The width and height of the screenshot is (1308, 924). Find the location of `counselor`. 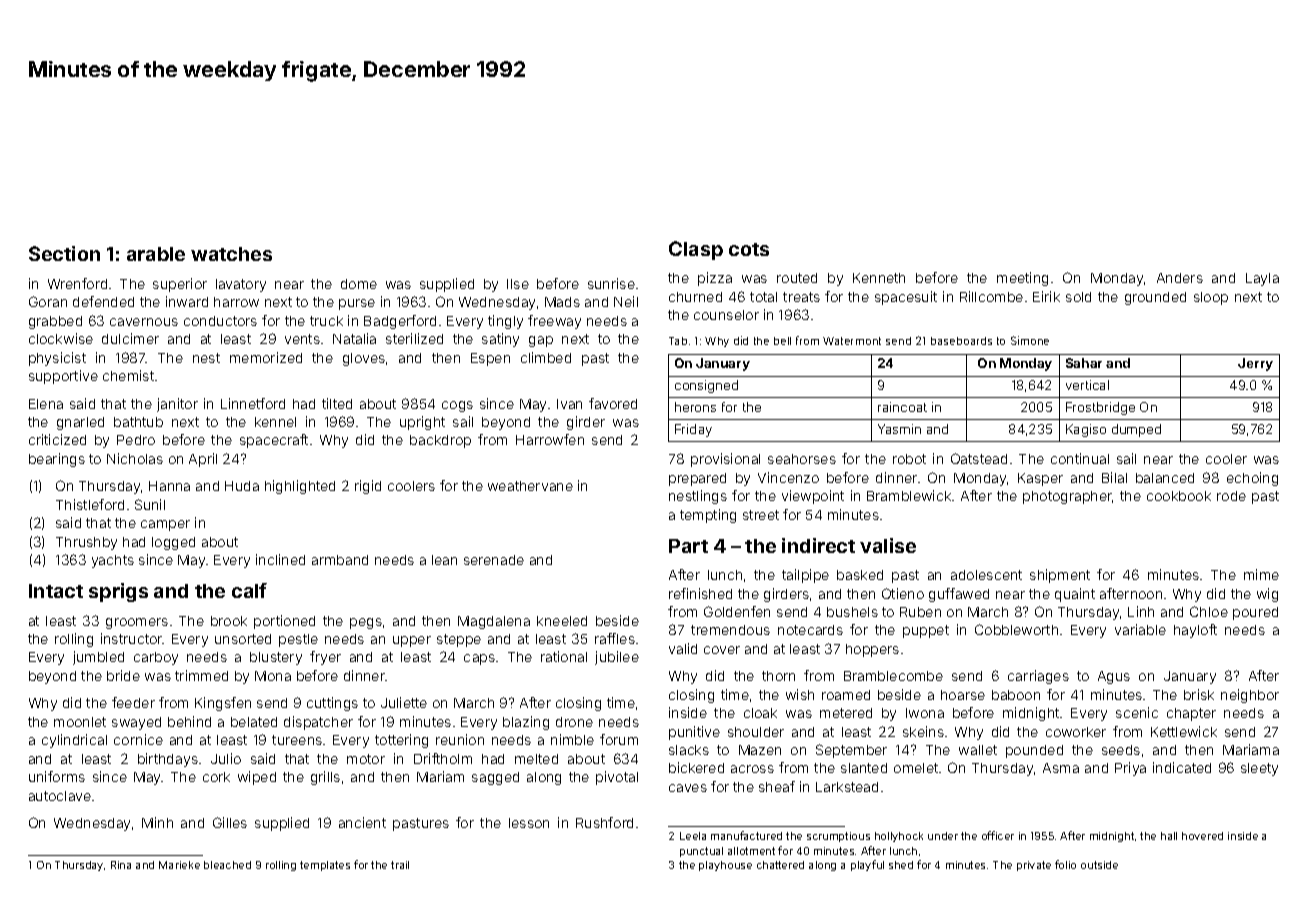

counselor is located at coordinates (726, 315).
